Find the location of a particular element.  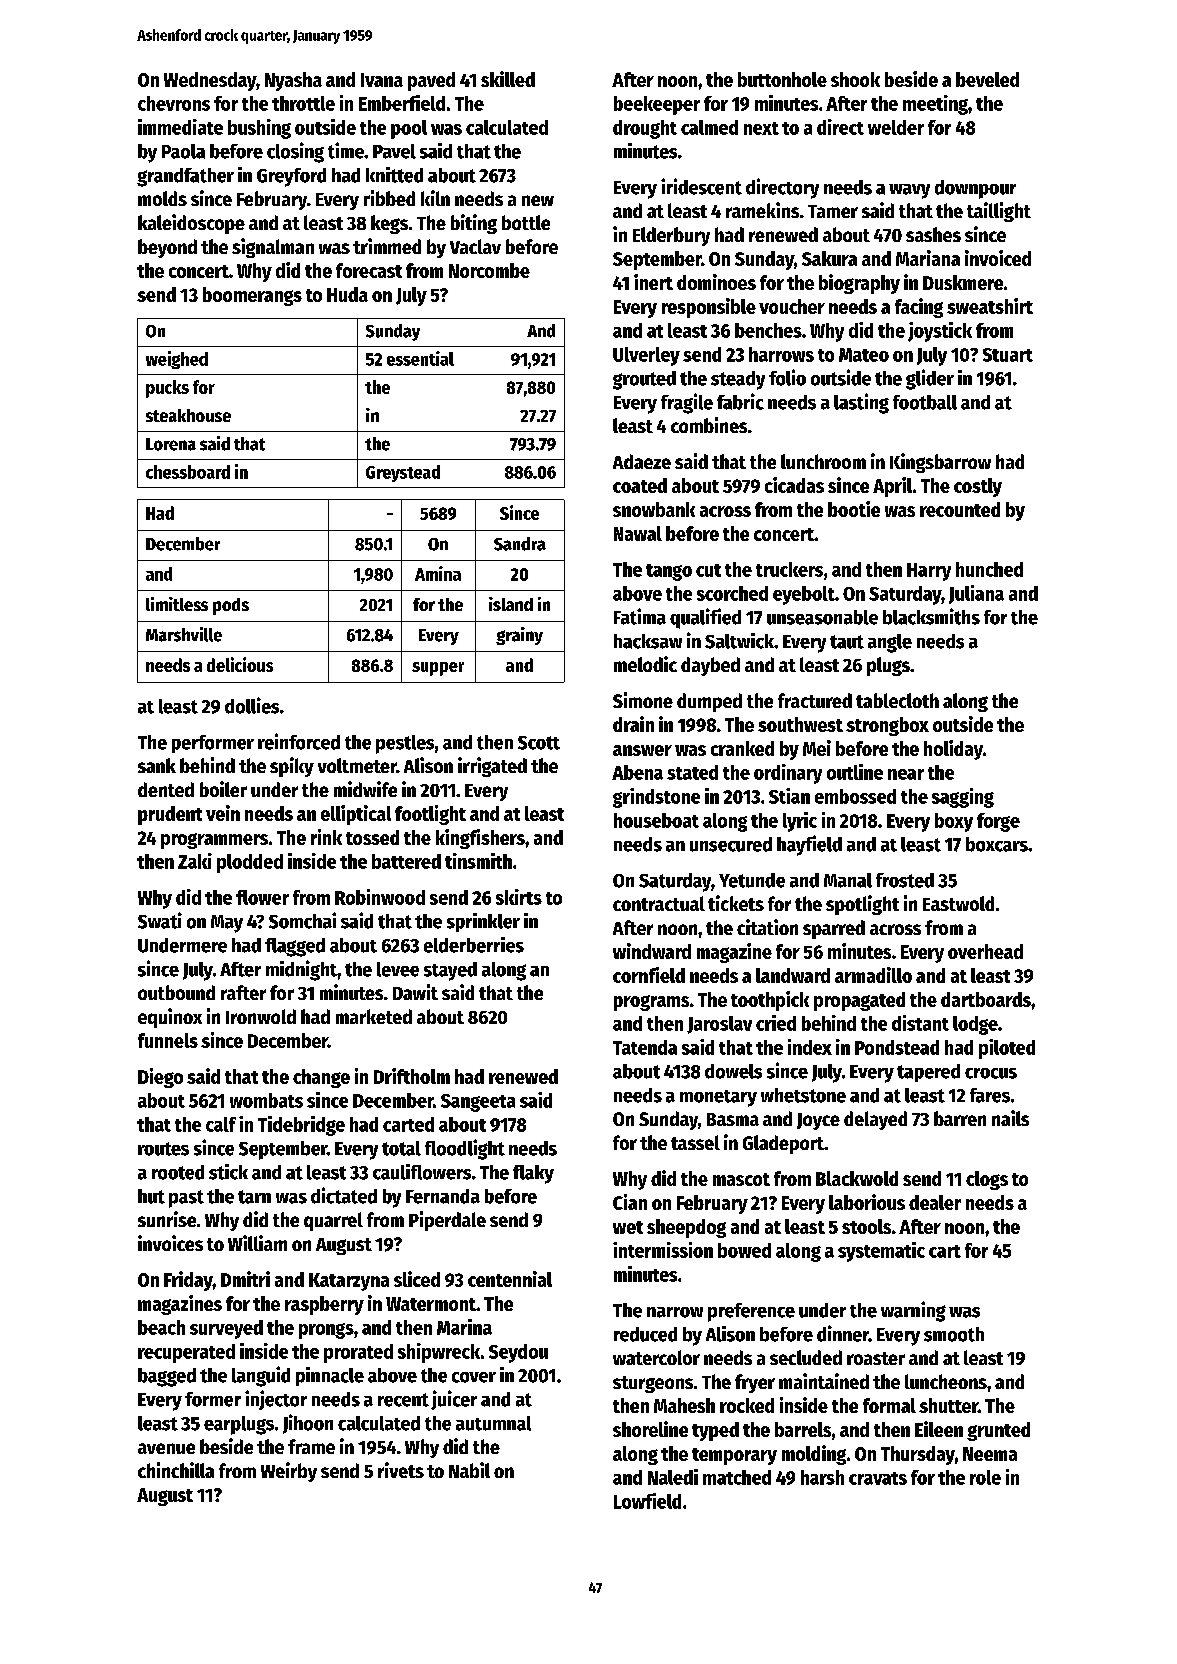

skirts is located at coordinates (519, 897).
